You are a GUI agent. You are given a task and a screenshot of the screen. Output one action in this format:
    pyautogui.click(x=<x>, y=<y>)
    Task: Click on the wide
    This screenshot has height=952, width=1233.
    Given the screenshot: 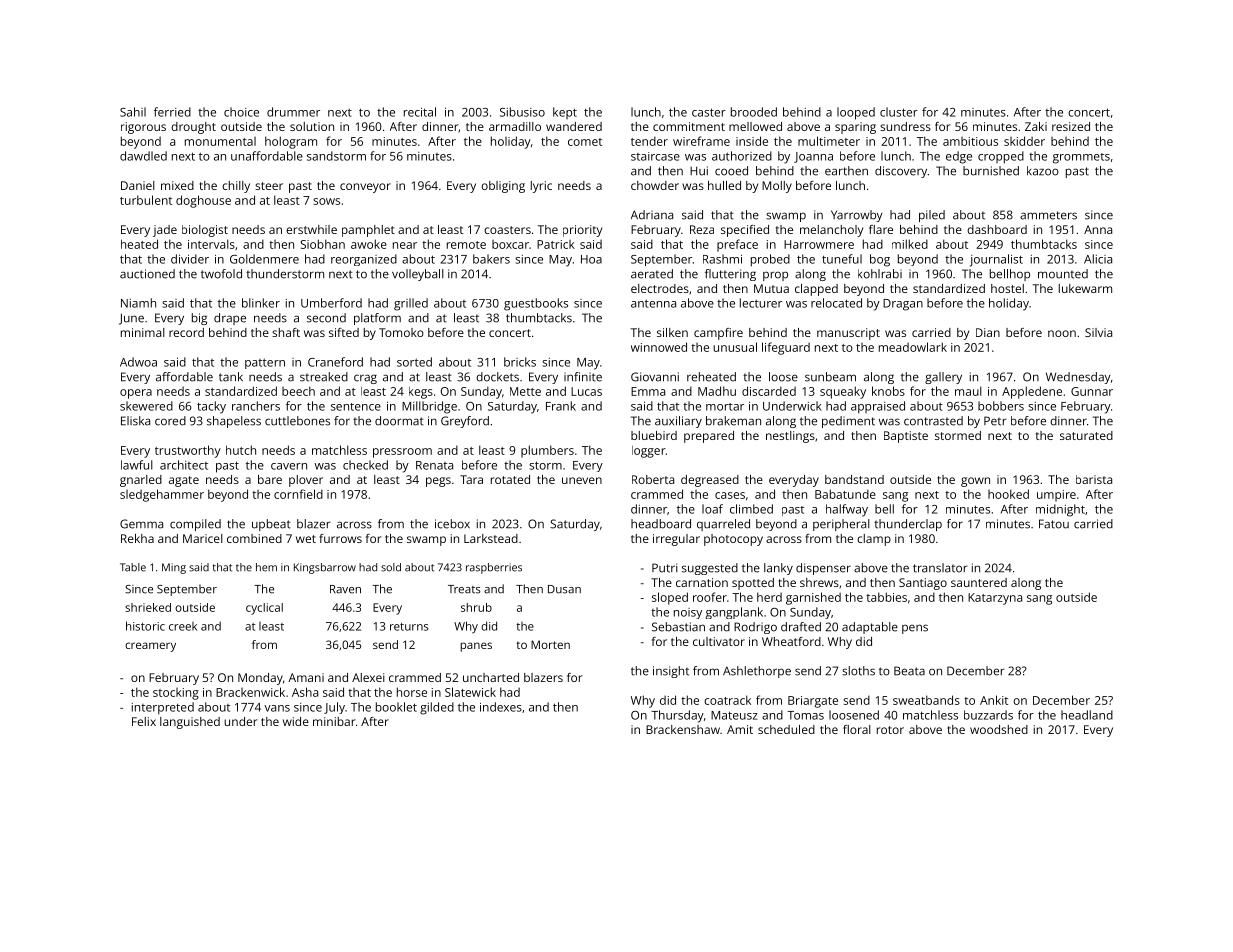 What is the action you would take?
    pyautogui.click(x=296, y=721)
